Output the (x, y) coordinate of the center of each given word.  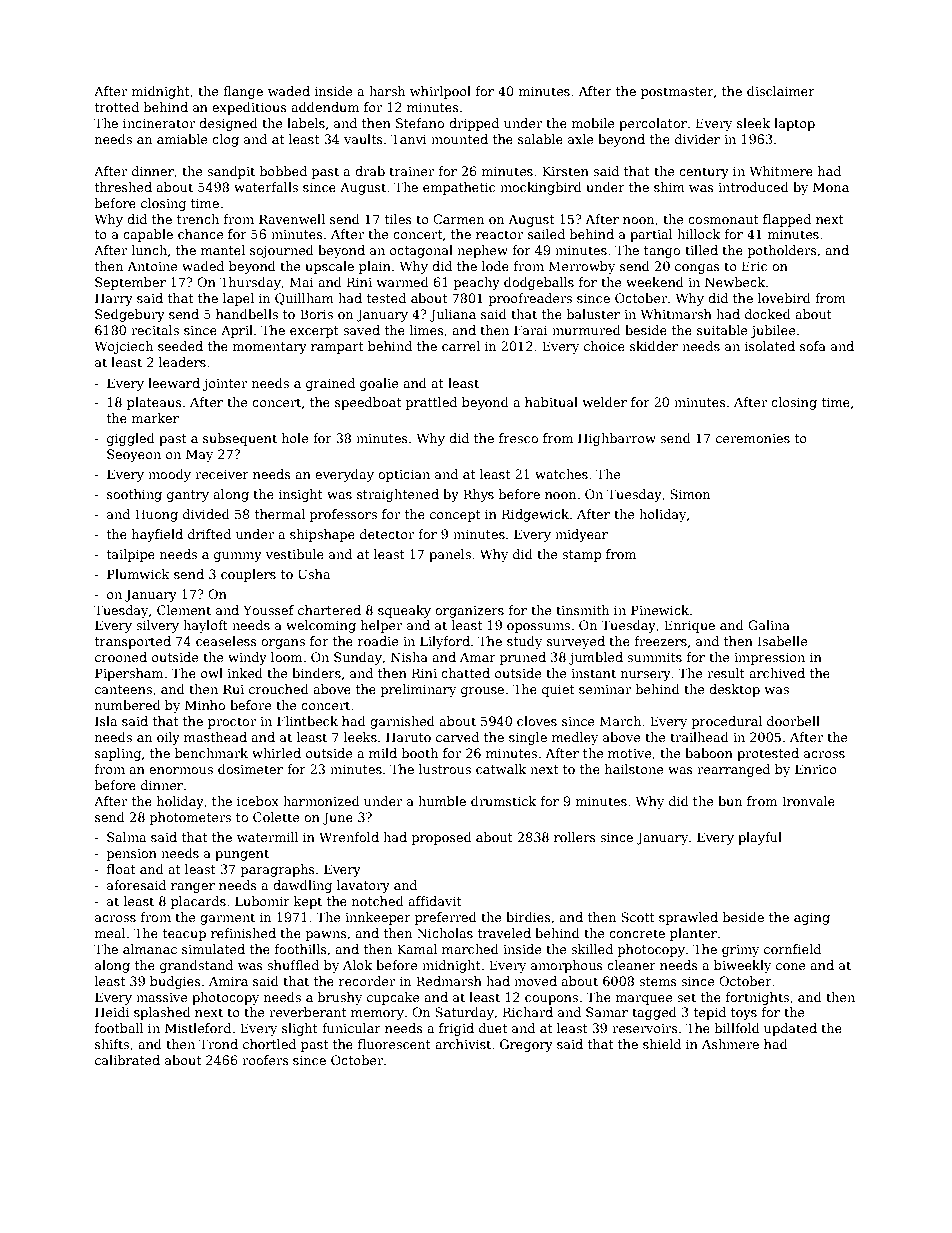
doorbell (793, 721)
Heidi (112, 1012)
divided (206, 514)
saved (361, 330)
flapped (787, 220)
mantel (223, 250)
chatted (465, 673)
